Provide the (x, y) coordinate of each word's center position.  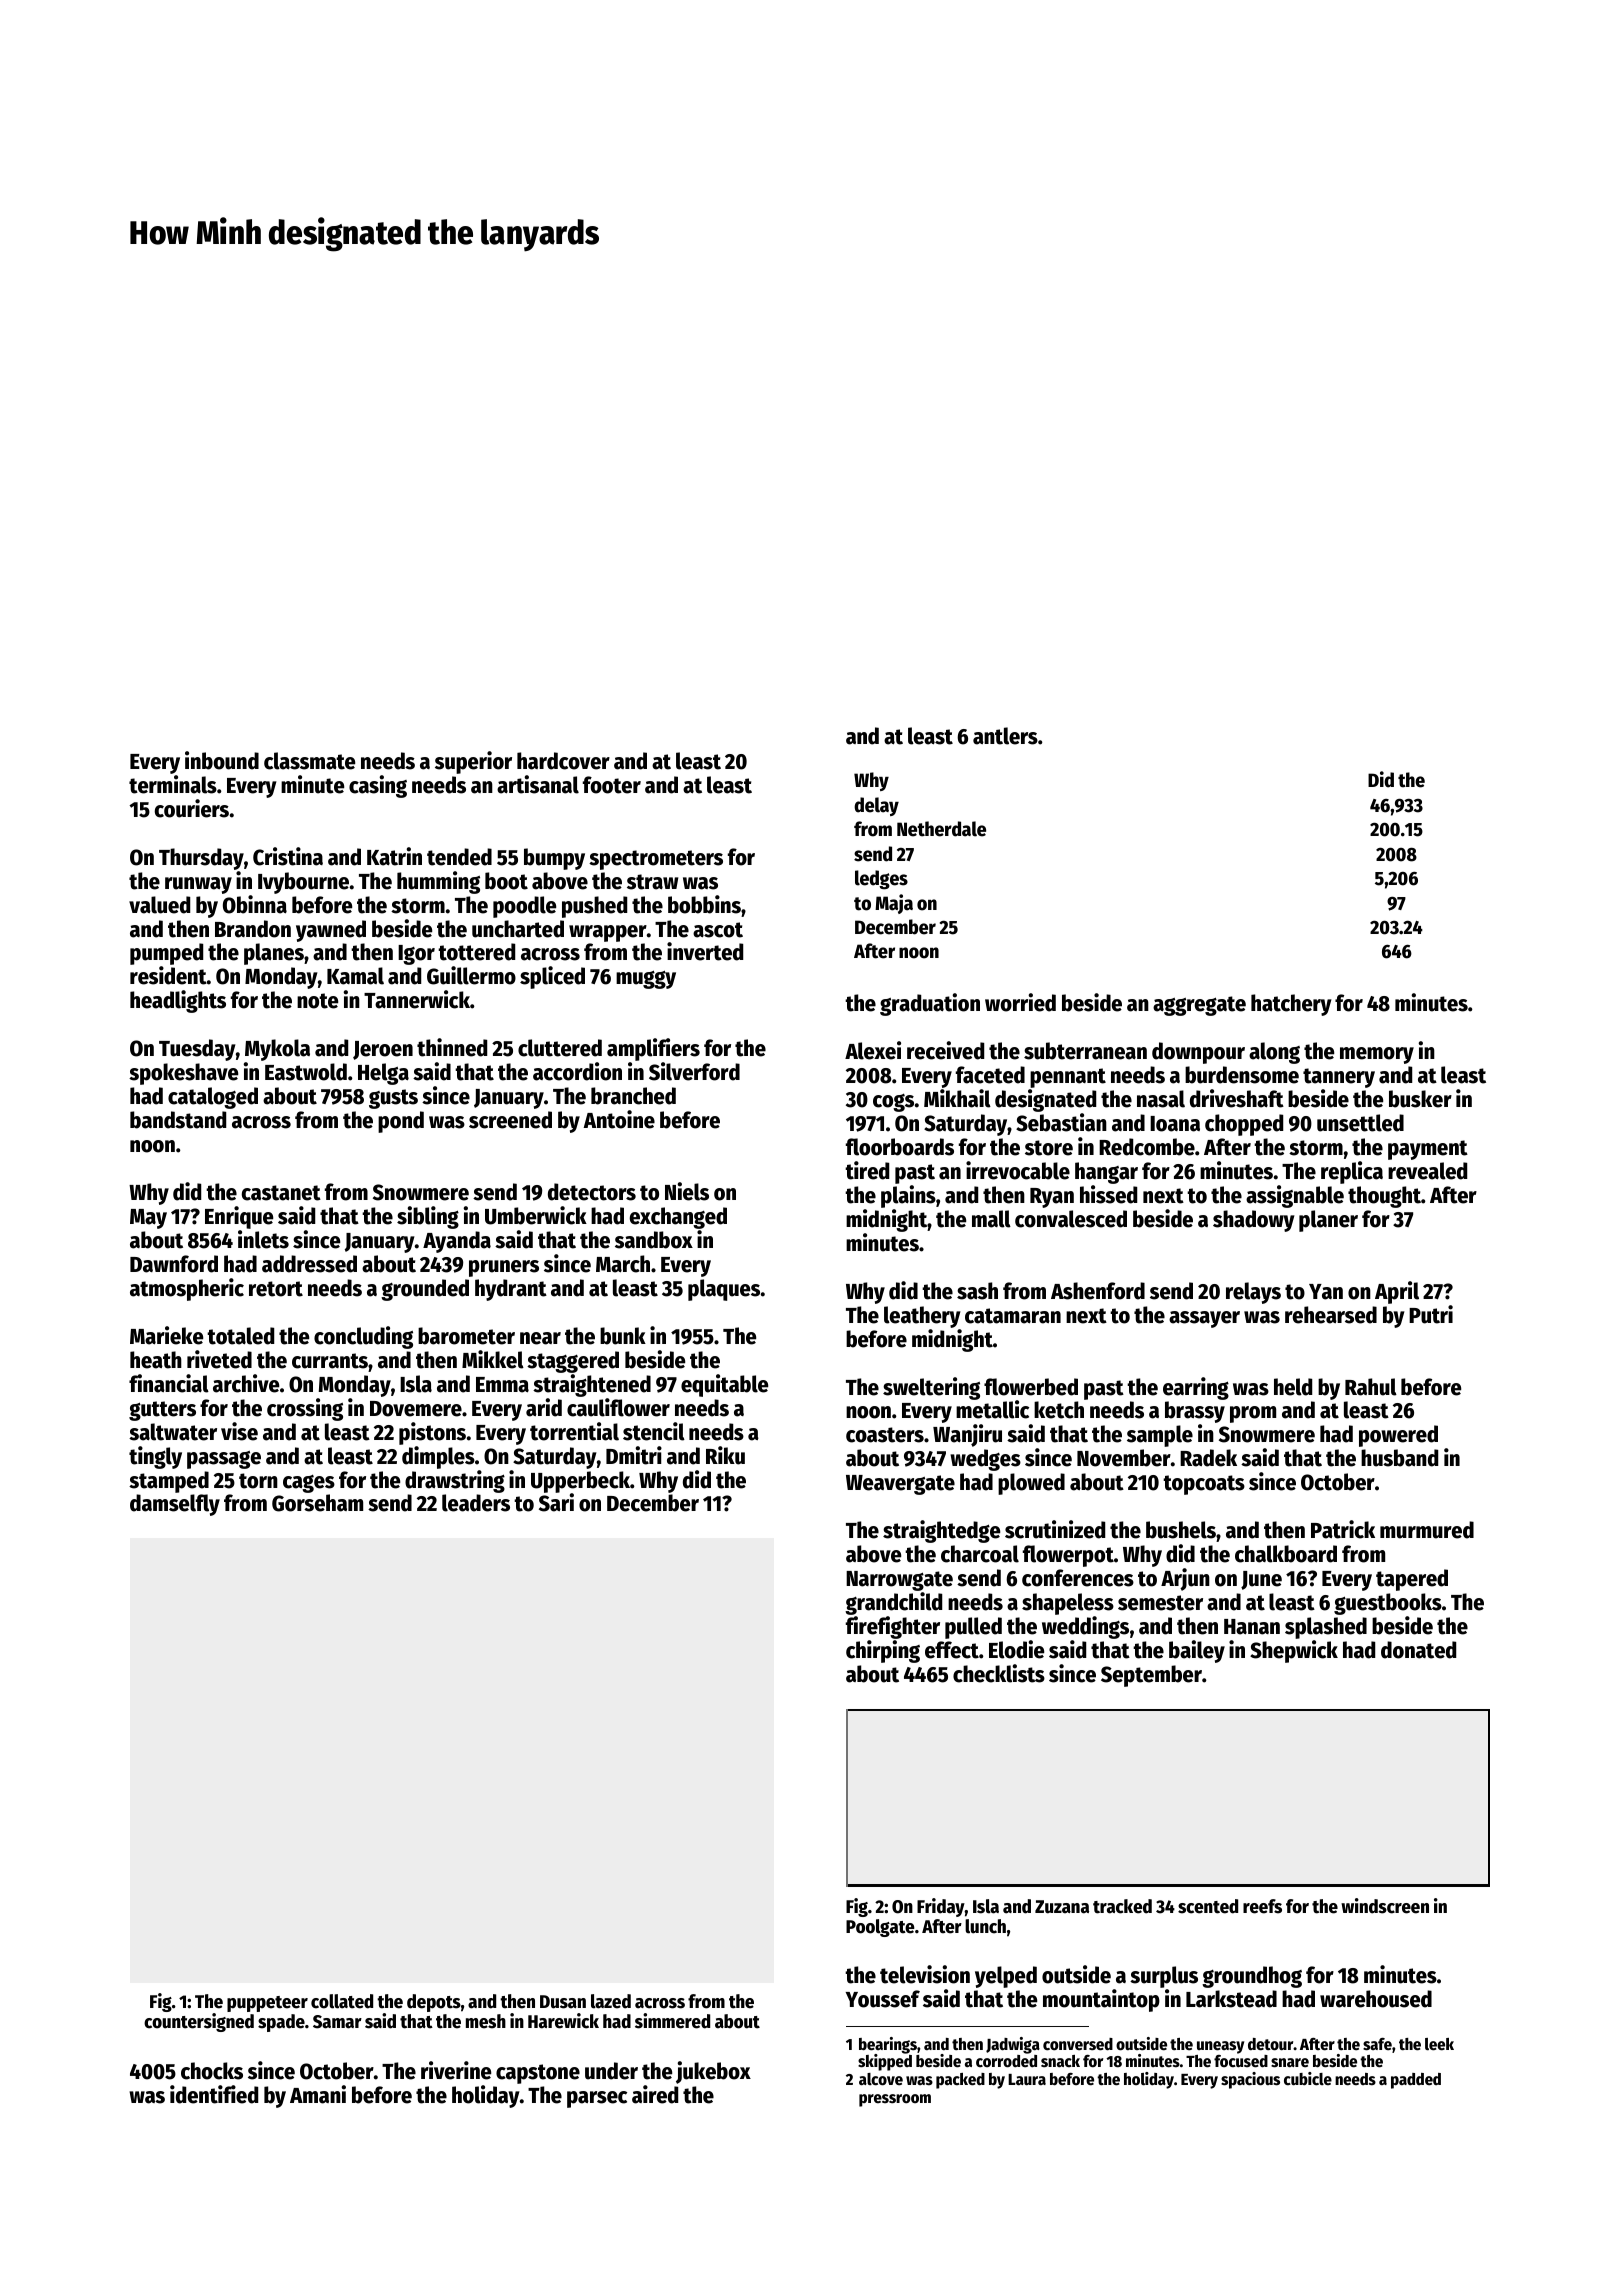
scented (1208, 1906)
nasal (1161, 1099)
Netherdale (941, 829)
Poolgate (880, 1928)
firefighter (893, 1627)
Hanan (1252, 1627)
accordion (577, 1071)
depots (434, 2003)
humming (438, 882)
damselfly (175, 1505)
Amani (318, 2094)
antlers (1005, 736)
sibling (428, 1217)
